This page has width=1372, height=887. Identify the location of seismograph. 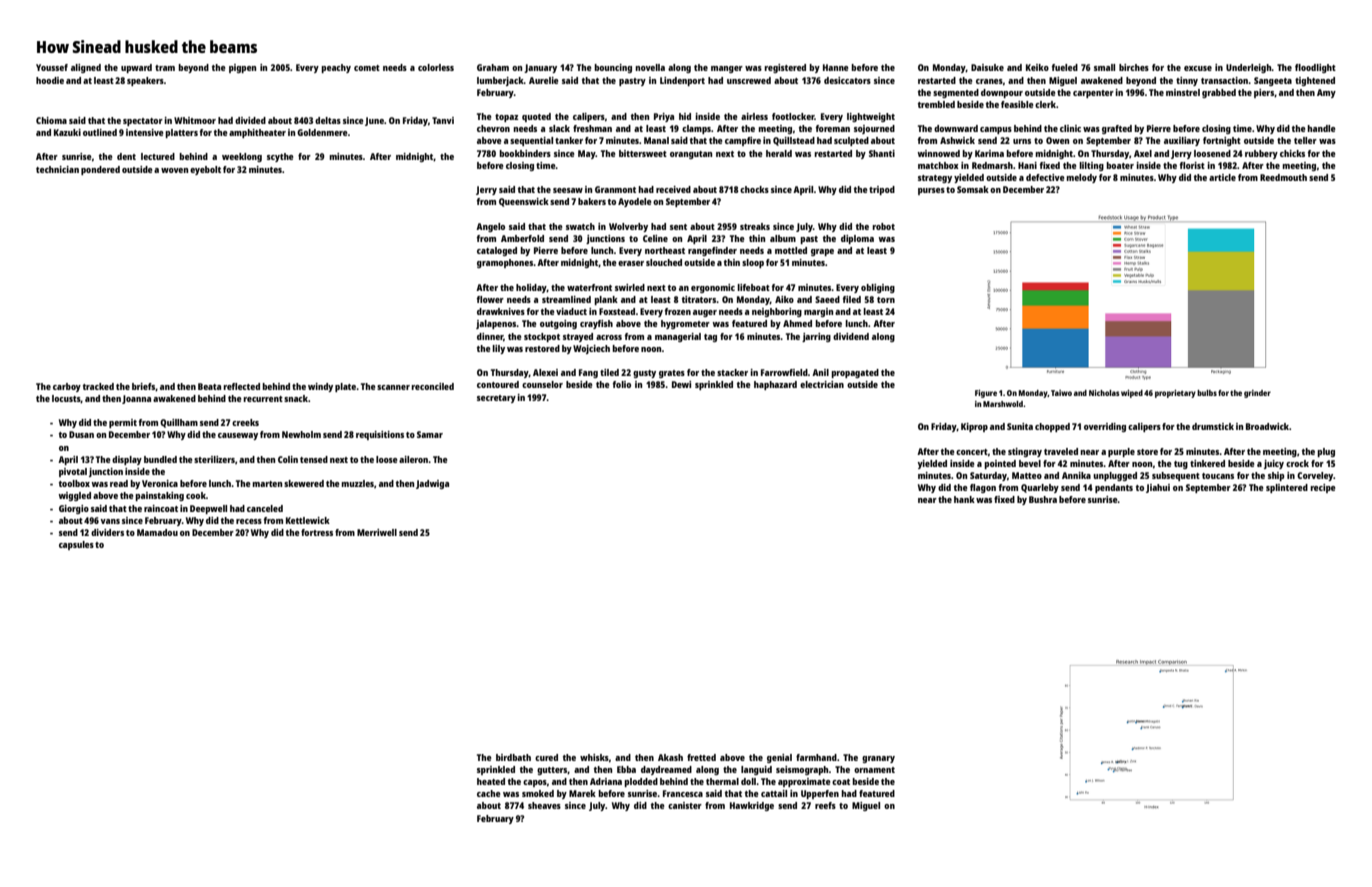
(802, 770).
